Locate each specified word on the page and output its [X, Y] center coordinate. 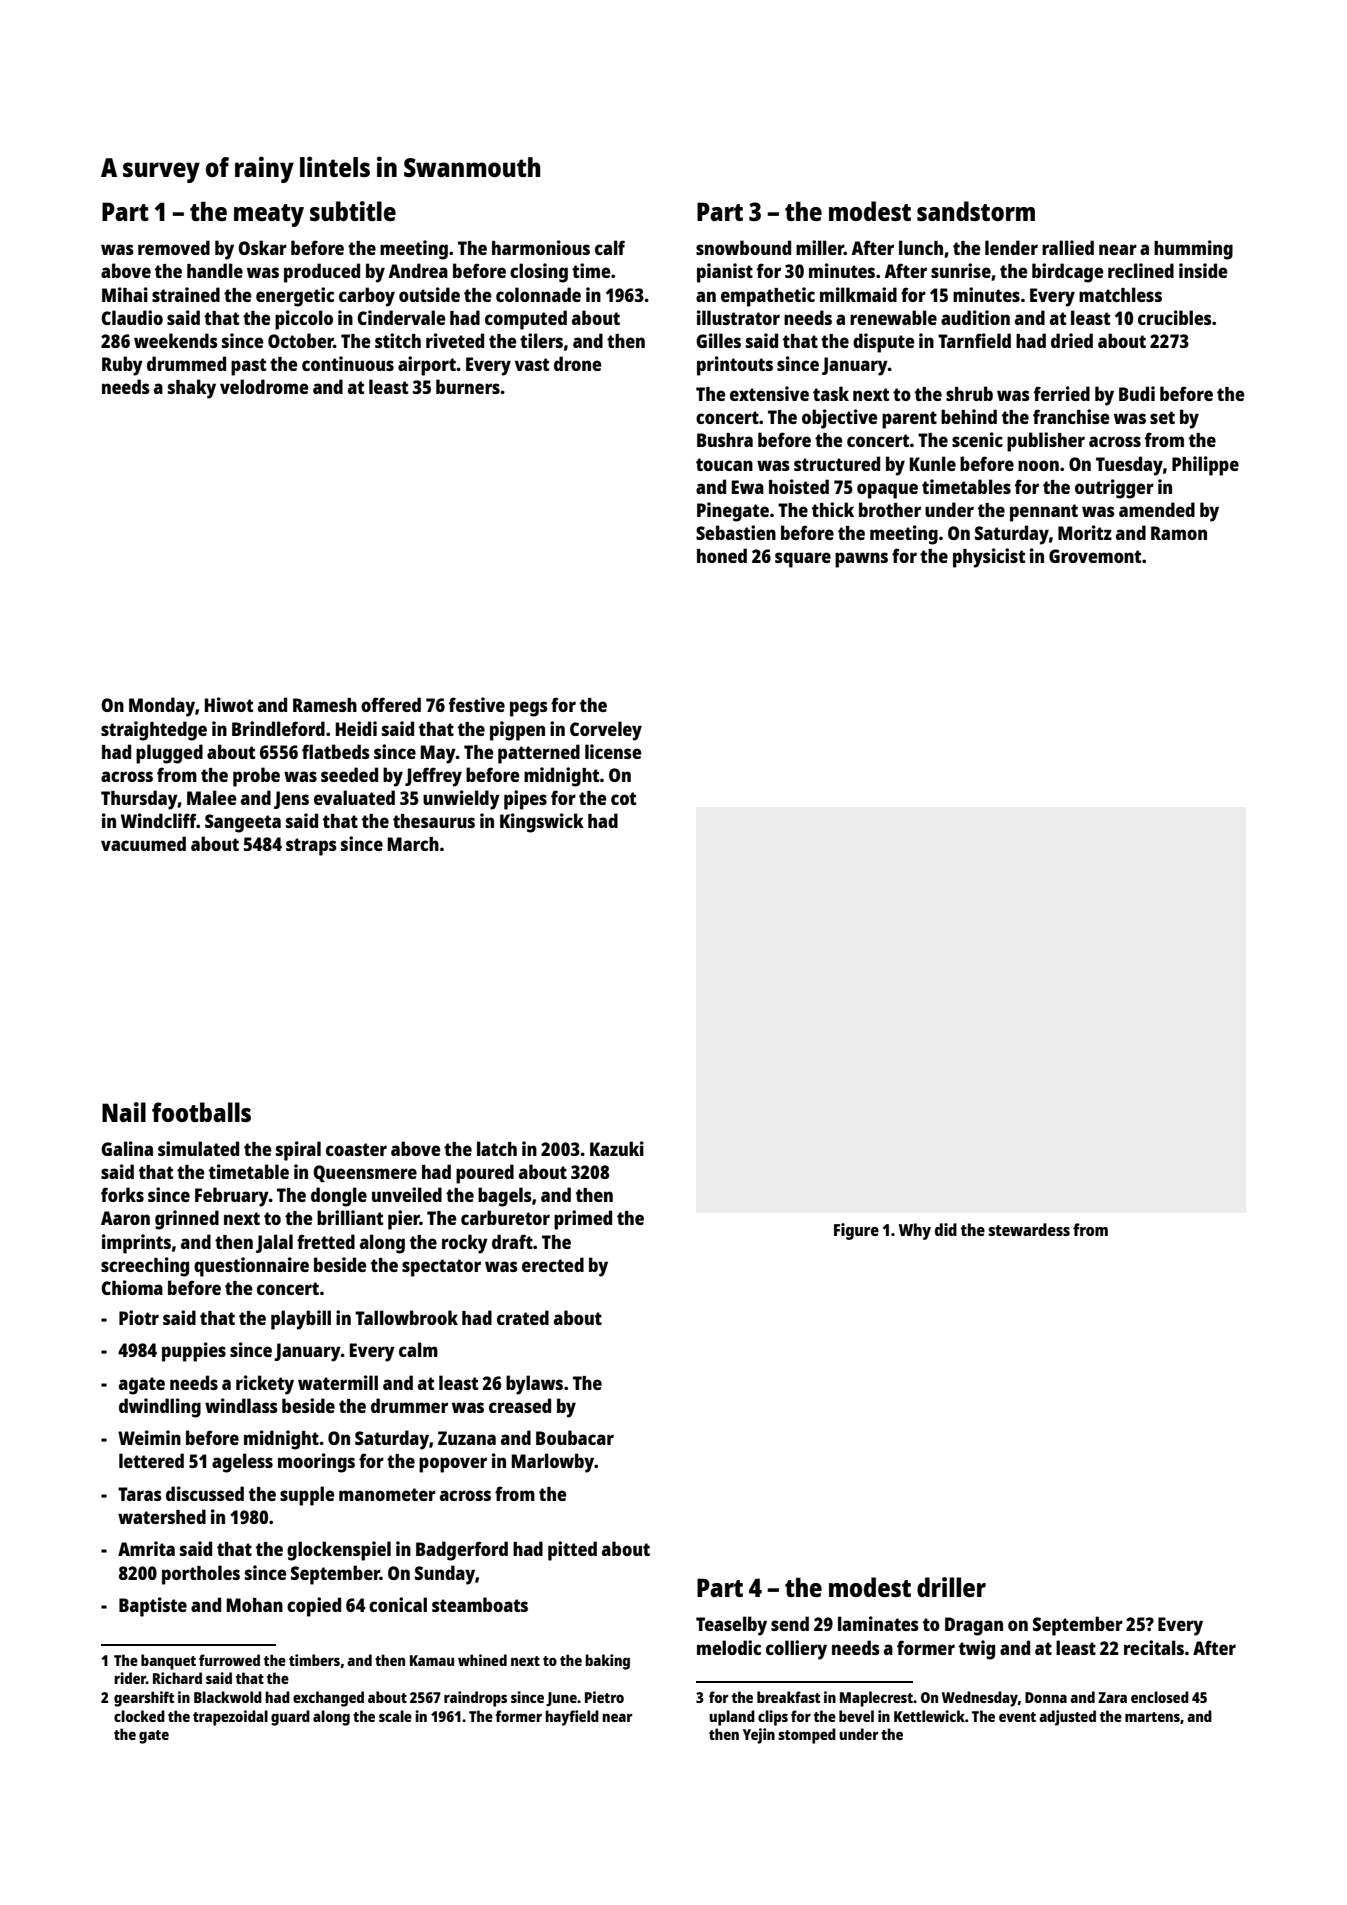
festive [477, 704]
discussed [205, 1493]
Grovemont [1095, 556]
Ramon [1179, 533]
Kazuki [617, 1148]
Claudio [132, 317]
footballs [201, 1112]
